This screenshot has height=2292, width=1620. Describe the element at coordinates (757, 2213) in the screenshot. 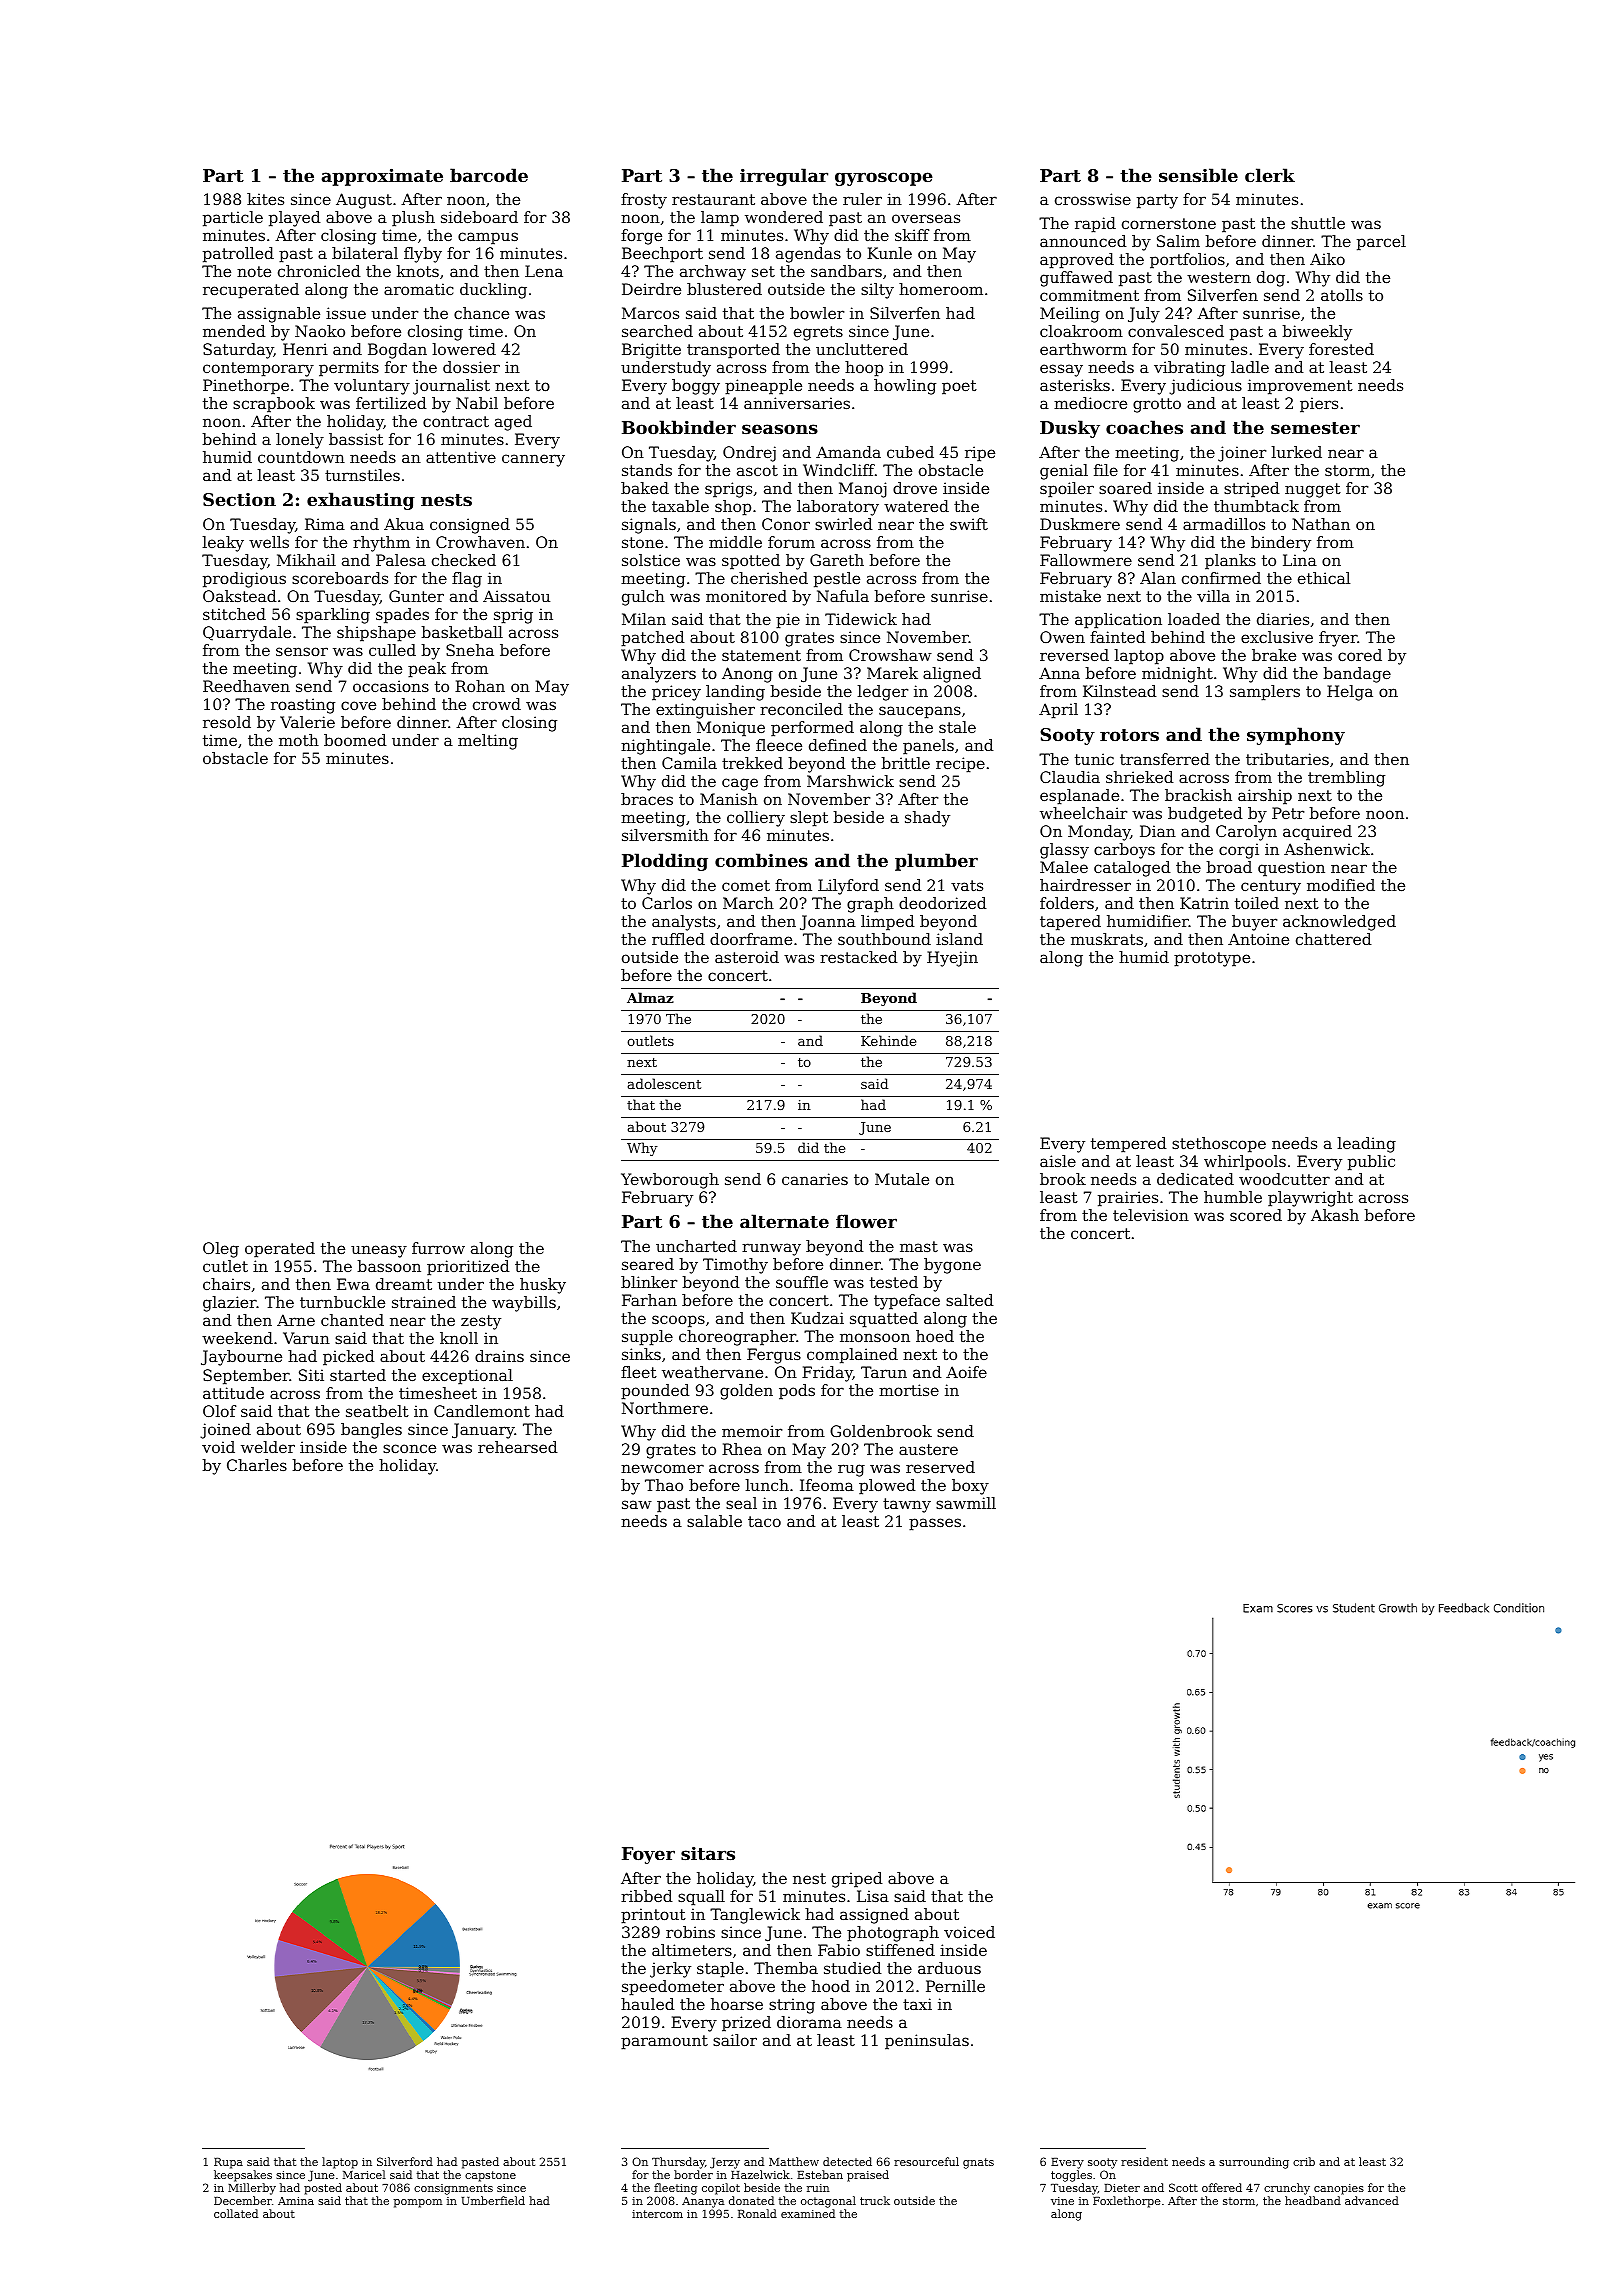

I see `Ronald` at that location.
